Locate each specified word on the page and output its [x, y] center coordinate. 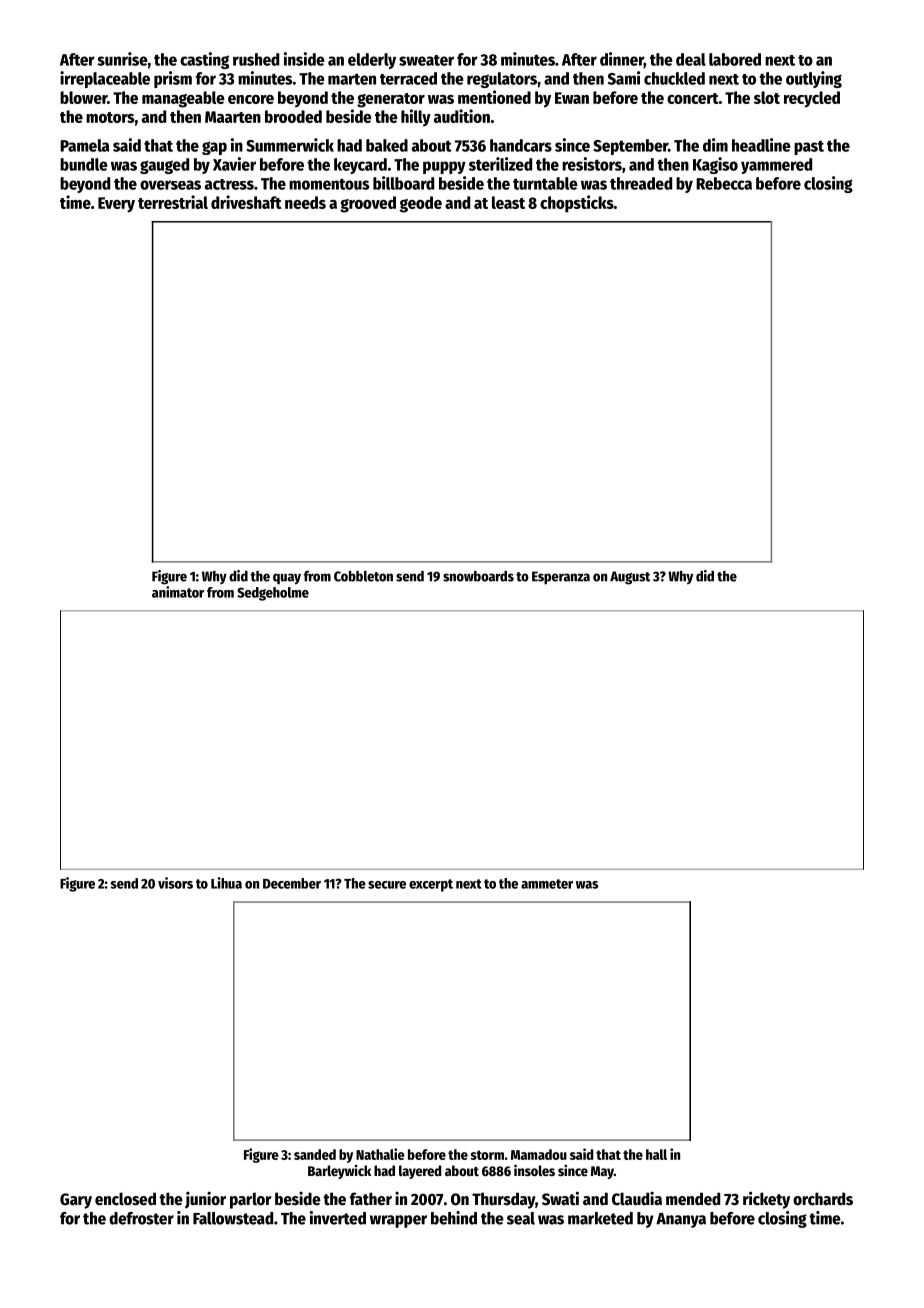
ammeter [547, 884]
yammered [776, 166]
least [508, 202]
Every [116, 205]
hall [656, 1154]
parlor [251, 1200]
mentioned [494, 97]
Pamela [84, 145]
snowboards [478, 576]
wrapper [398, 1221]
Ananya [681, 1220]
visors [175, 883]
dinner [622, 60]
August [630, 578]
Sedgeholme [273, 594]
